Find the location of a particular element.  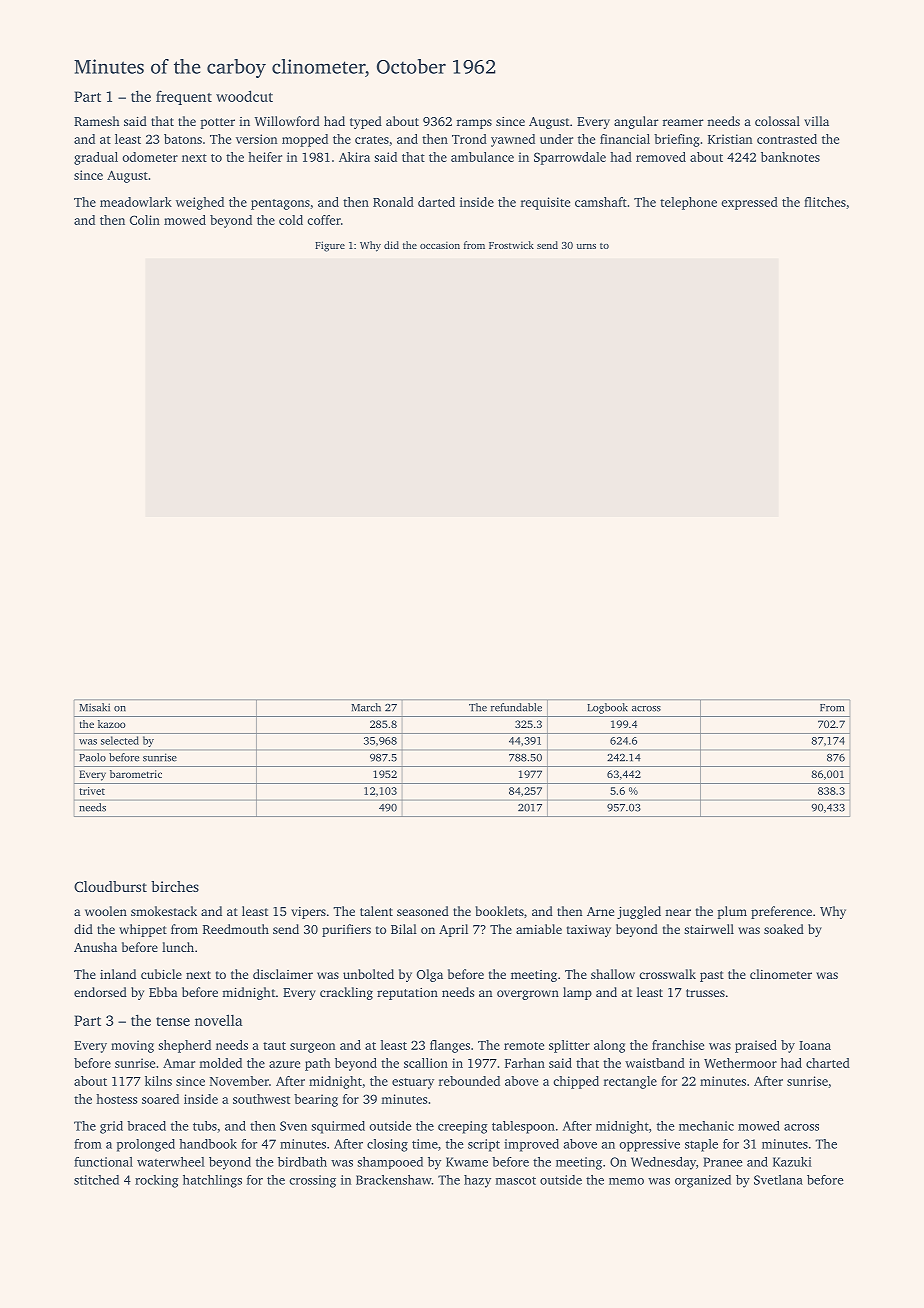

Figure is located at coordinates (330, 246).
